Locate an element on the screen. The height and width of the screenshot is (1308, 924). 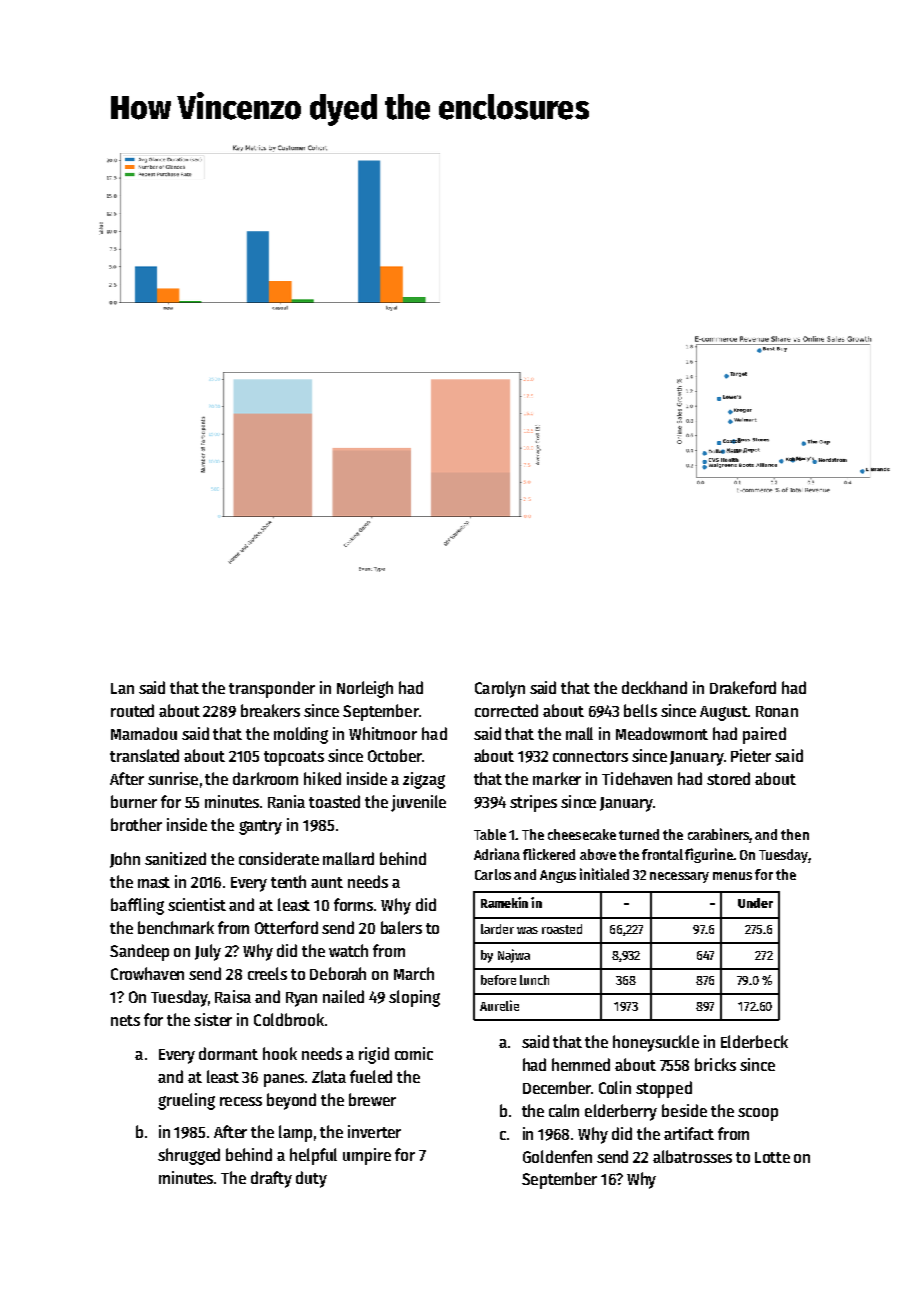
Carolyn is located at coordinates (500, 689).
